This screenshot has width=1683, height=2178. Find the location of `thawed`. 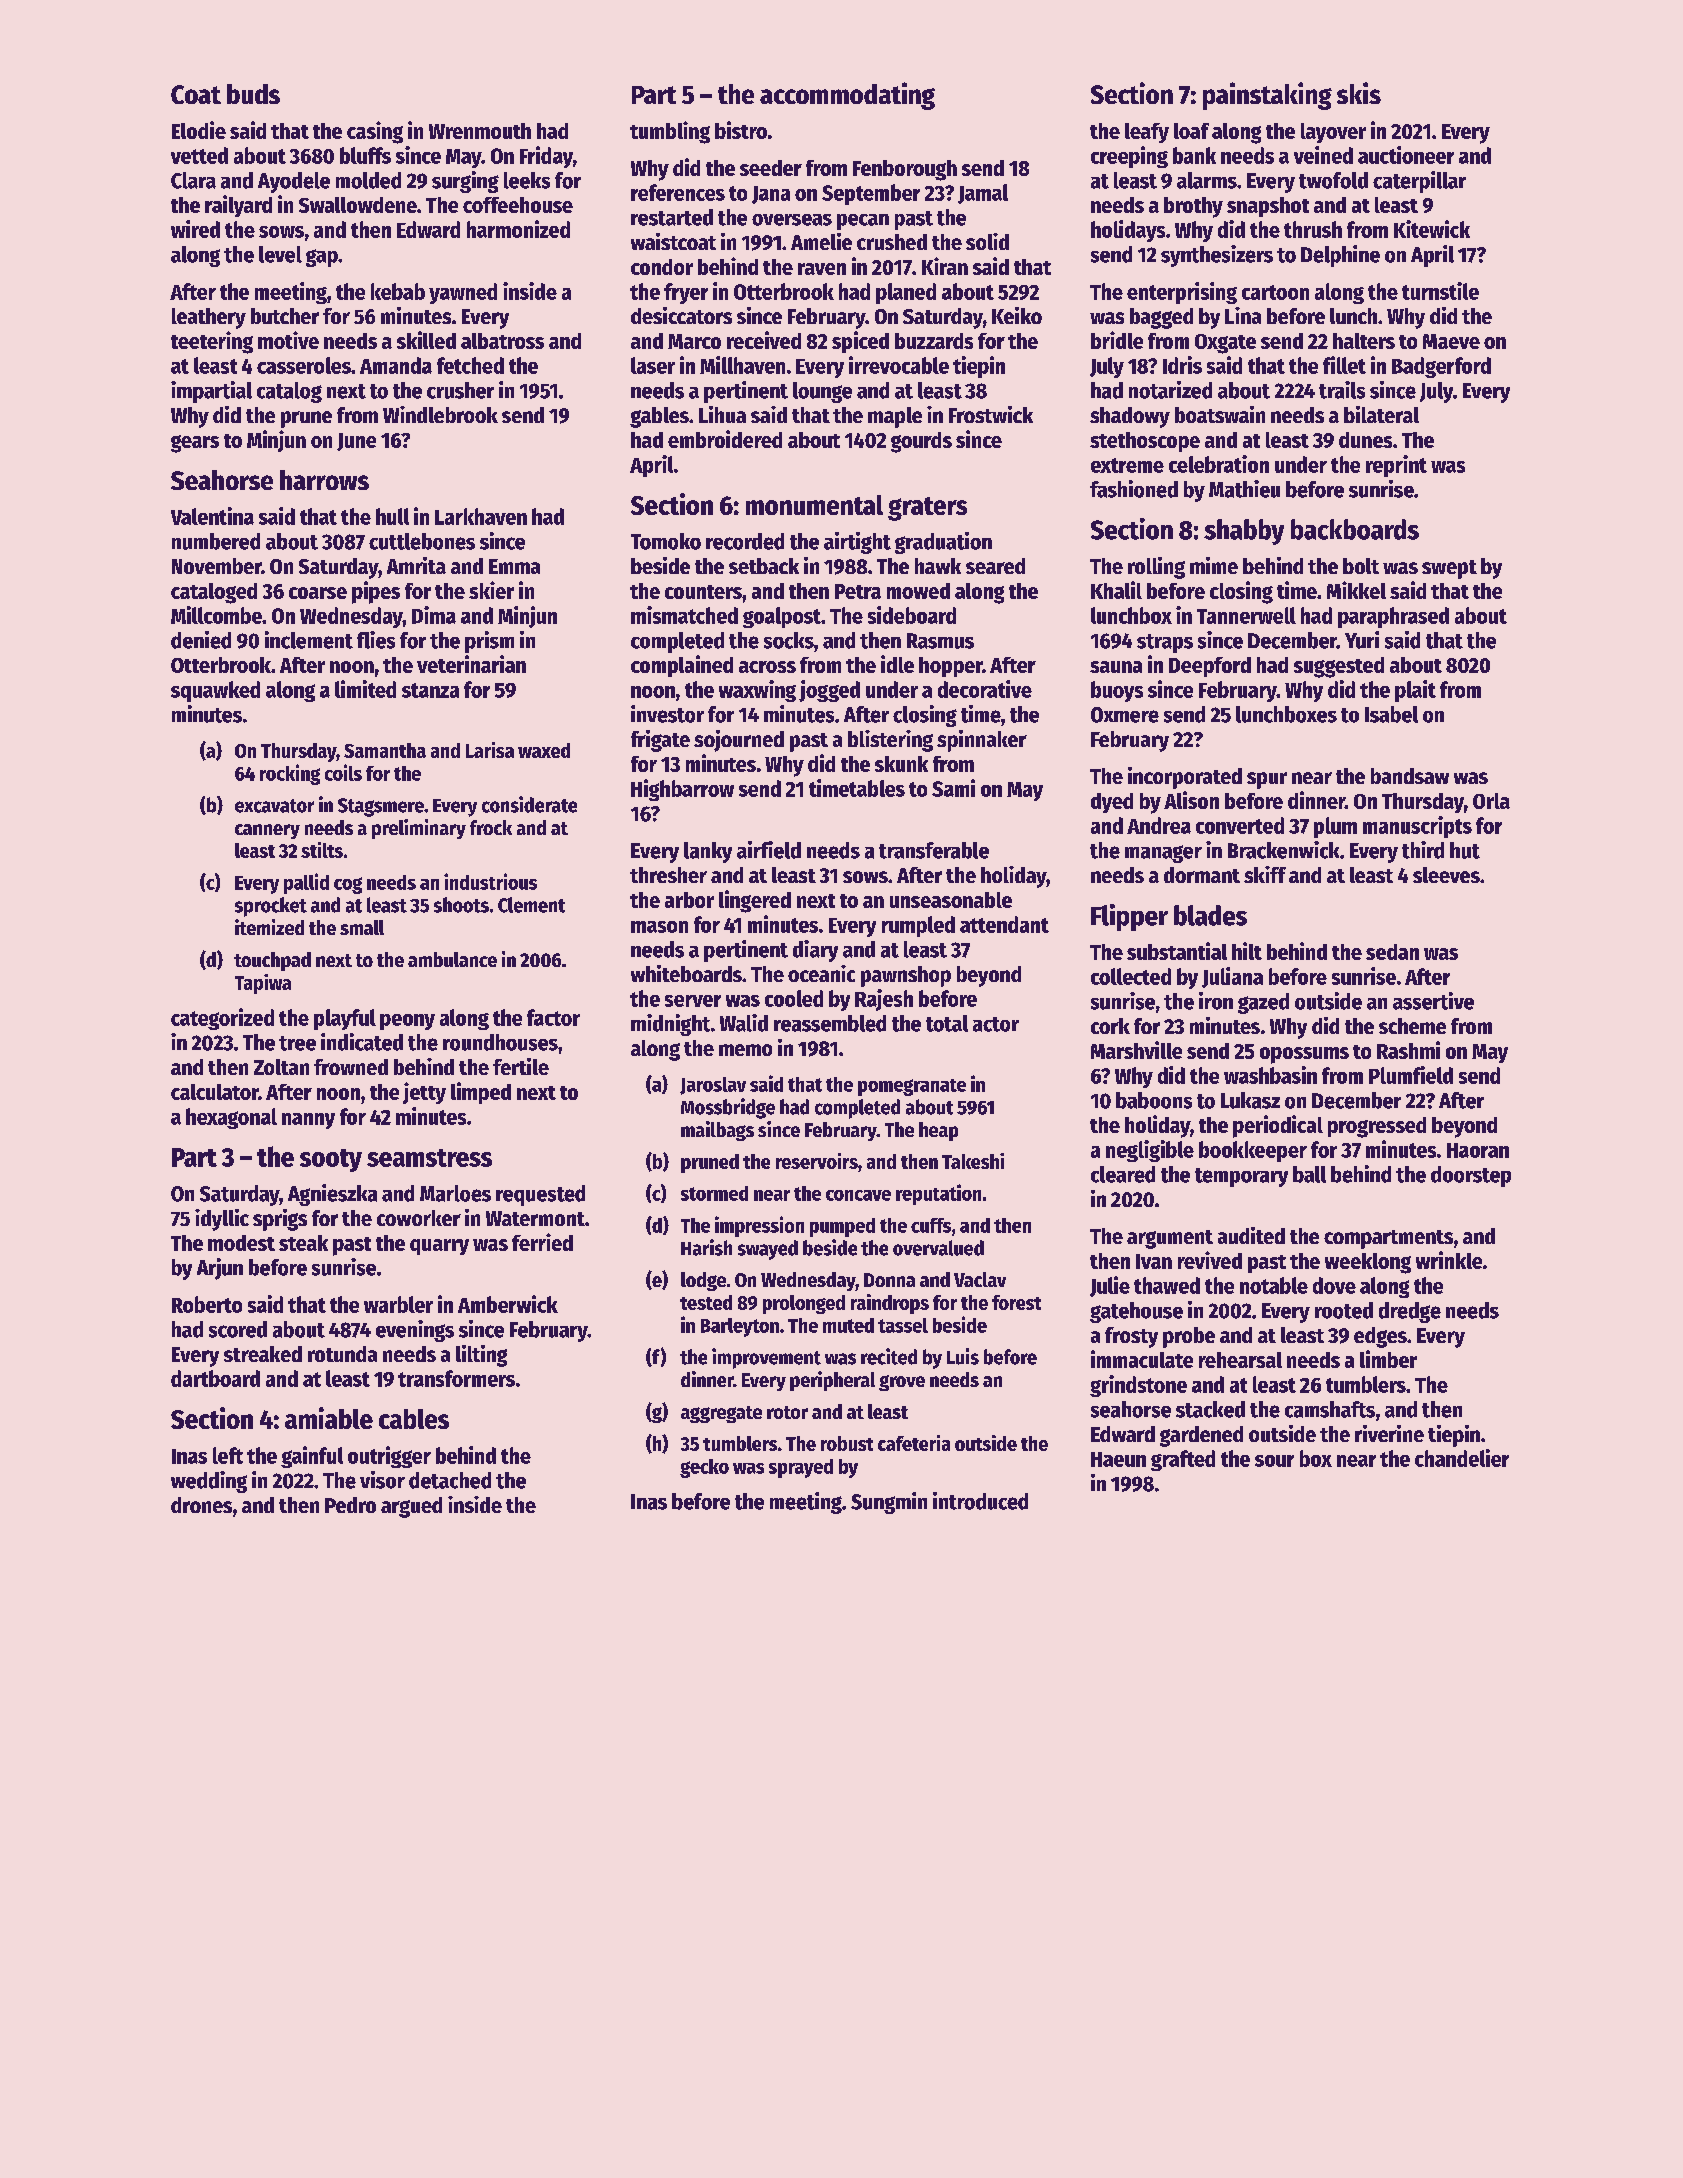

thawed is located at coordinates (1167, 1285).
